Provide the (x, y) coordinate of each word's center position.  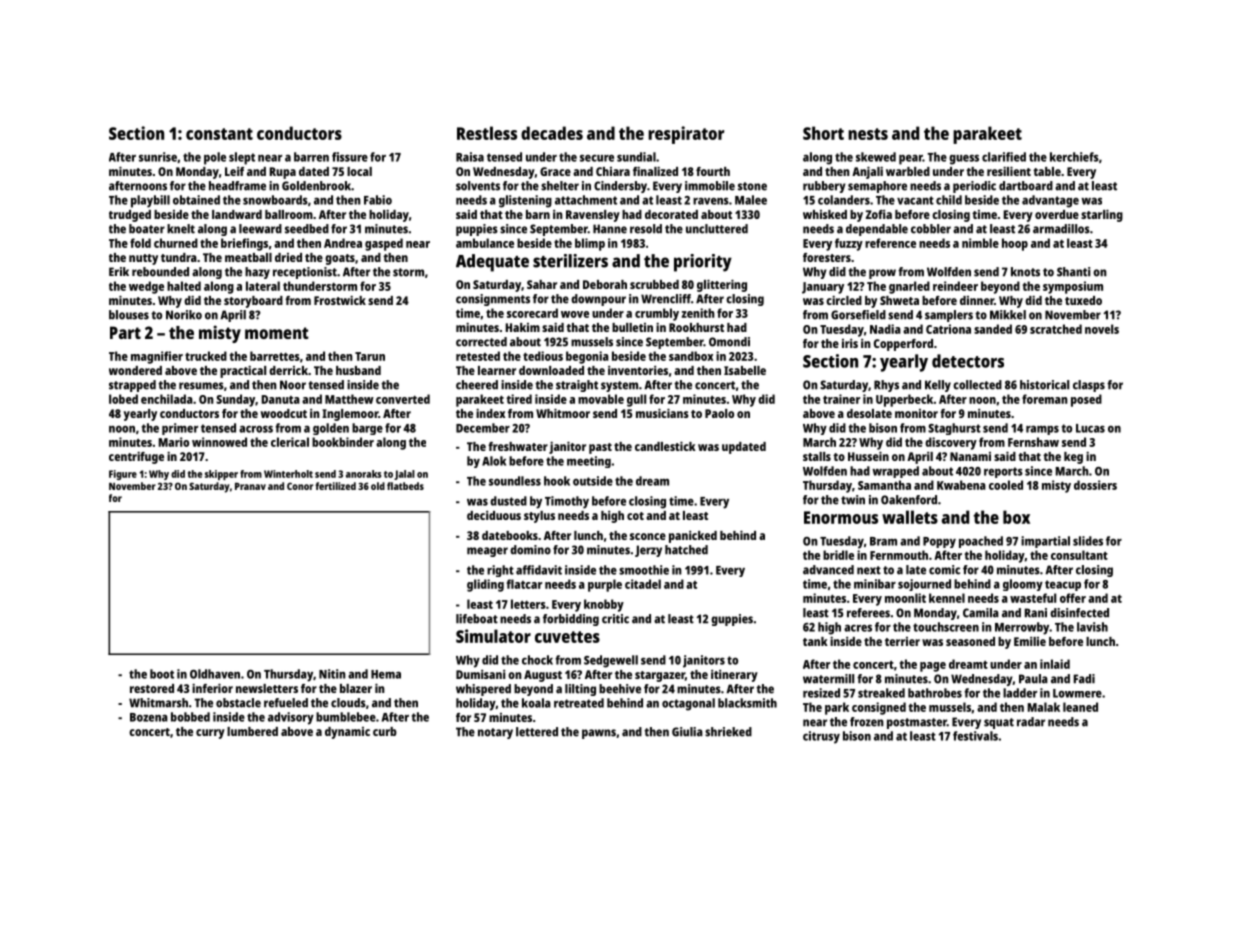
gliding (485, 585)
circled (844, 300)
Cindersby (620, 187)
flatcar (524, 584)
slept (242, 158)
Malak (1044, 707)
